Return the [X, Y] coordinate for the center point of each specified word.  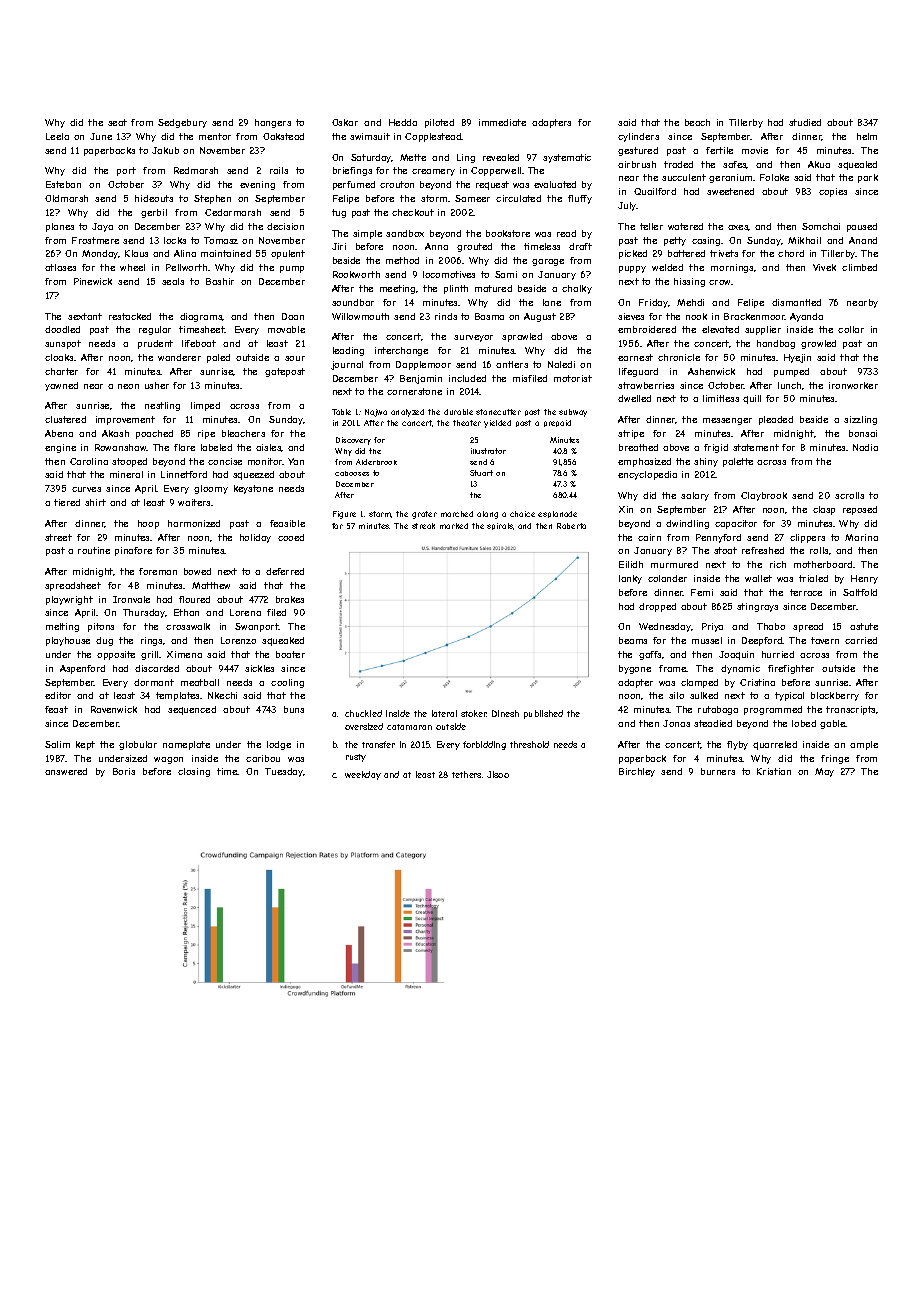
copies [833, 192]
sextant [85, 316]
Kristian [774, 771]
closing [194, 772]
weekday [363, 775]
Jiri [339, 246]
